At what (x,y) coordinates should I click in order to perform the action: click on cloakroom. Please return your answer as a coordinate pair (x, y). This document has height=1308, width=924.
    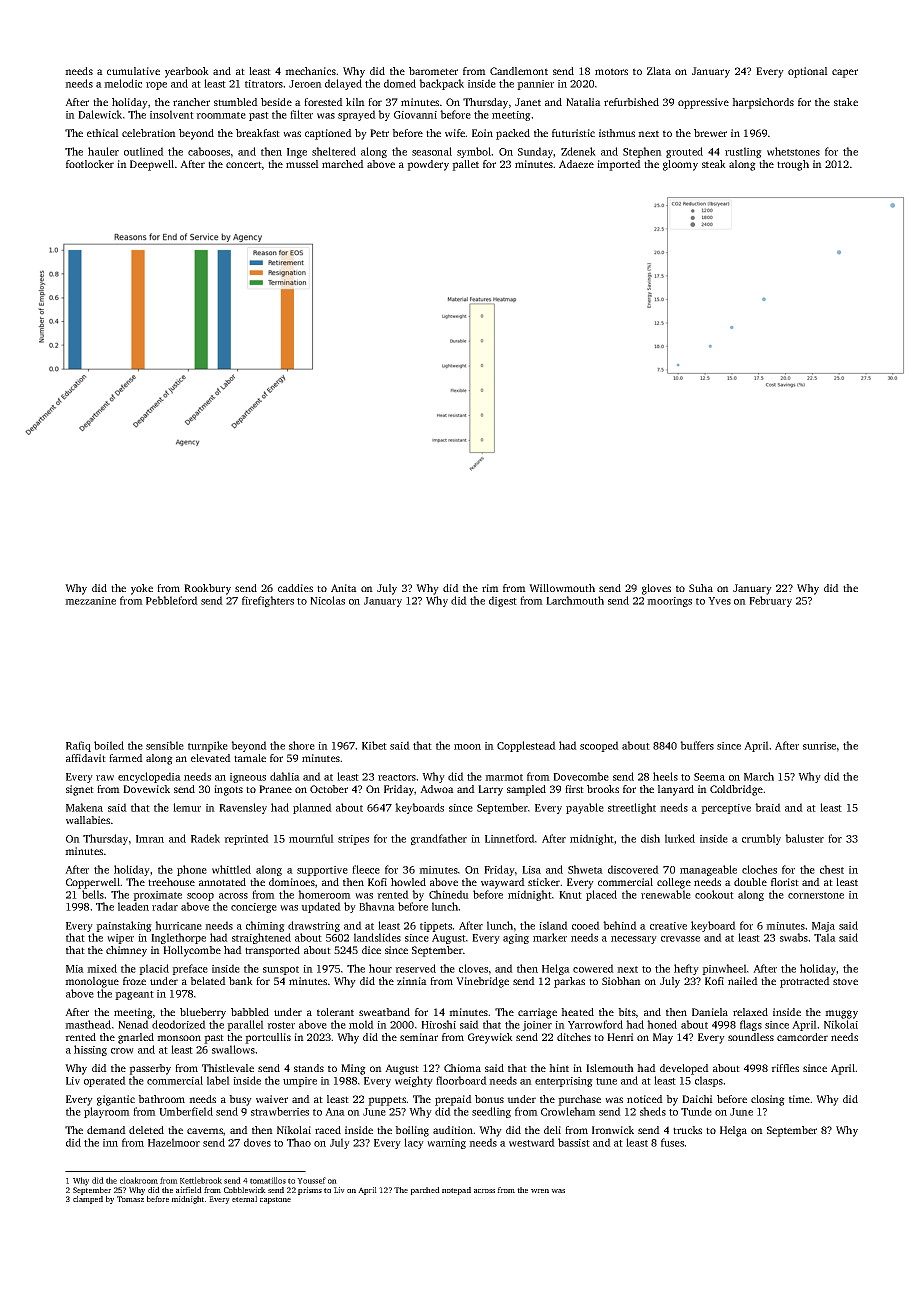
    Looking at the image, I should click on (139, 1180).
